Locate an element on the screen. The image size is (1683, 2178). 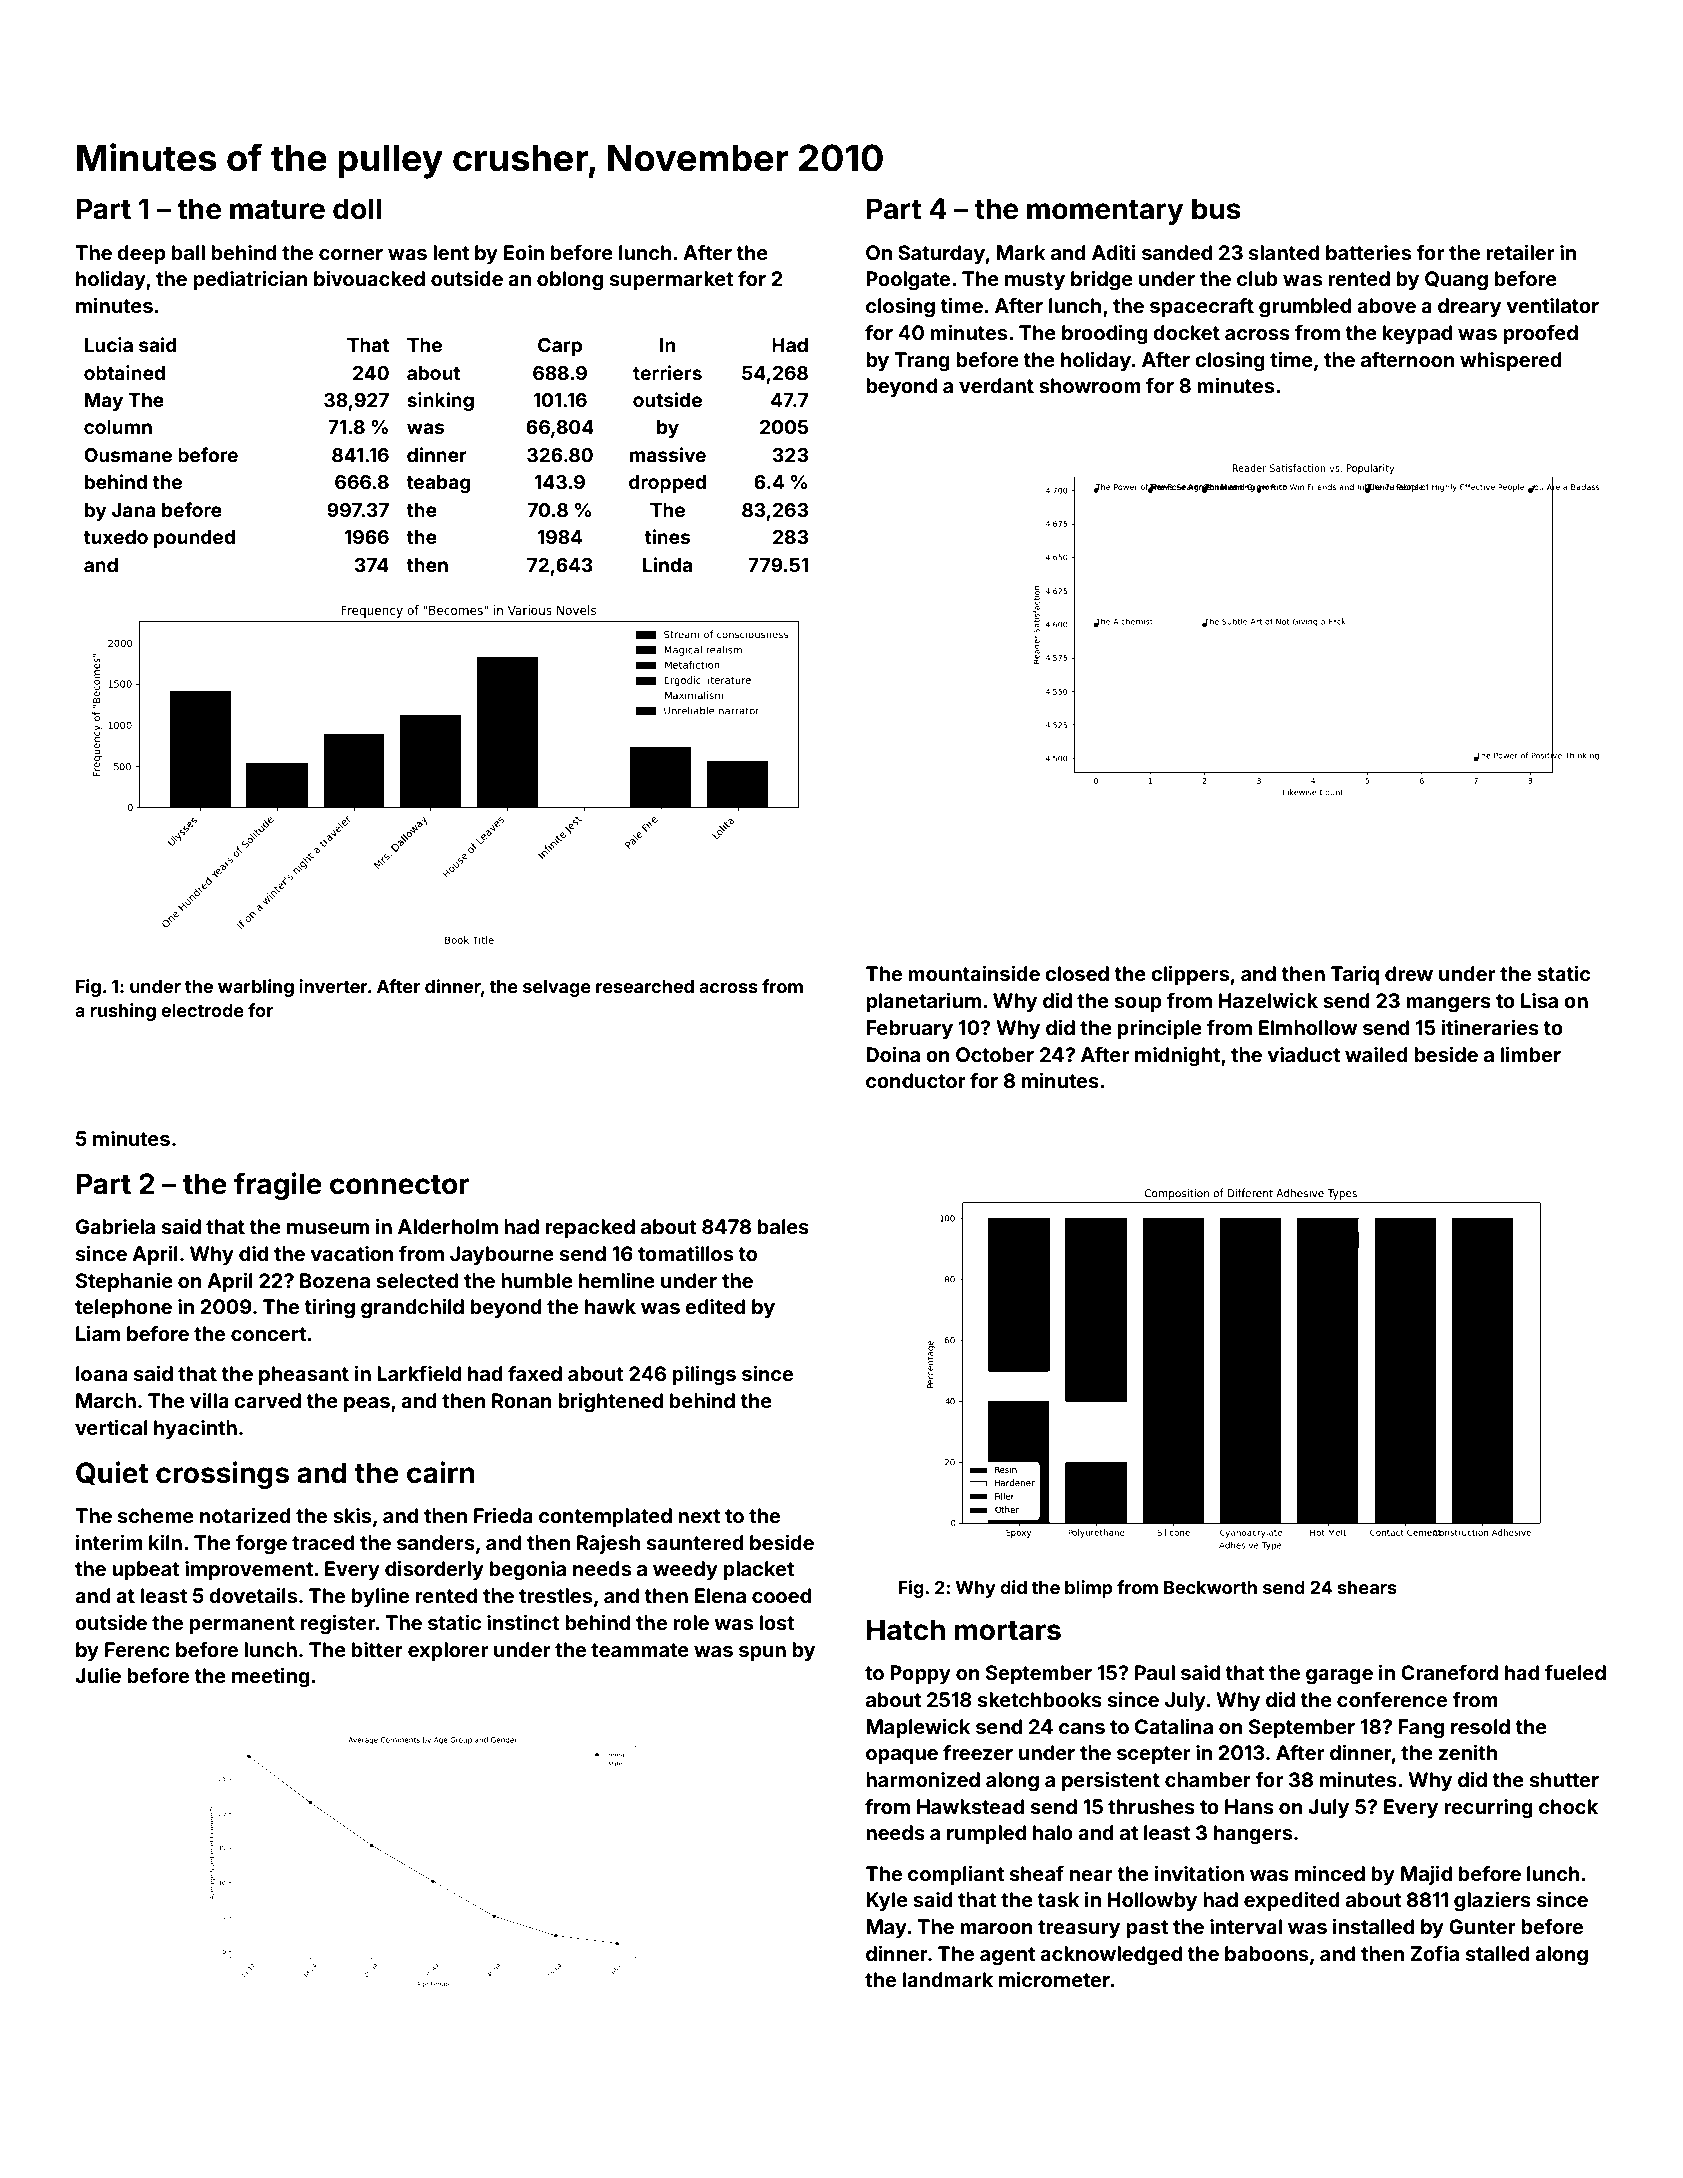
shears is located at coordinates (1367, 1587).
